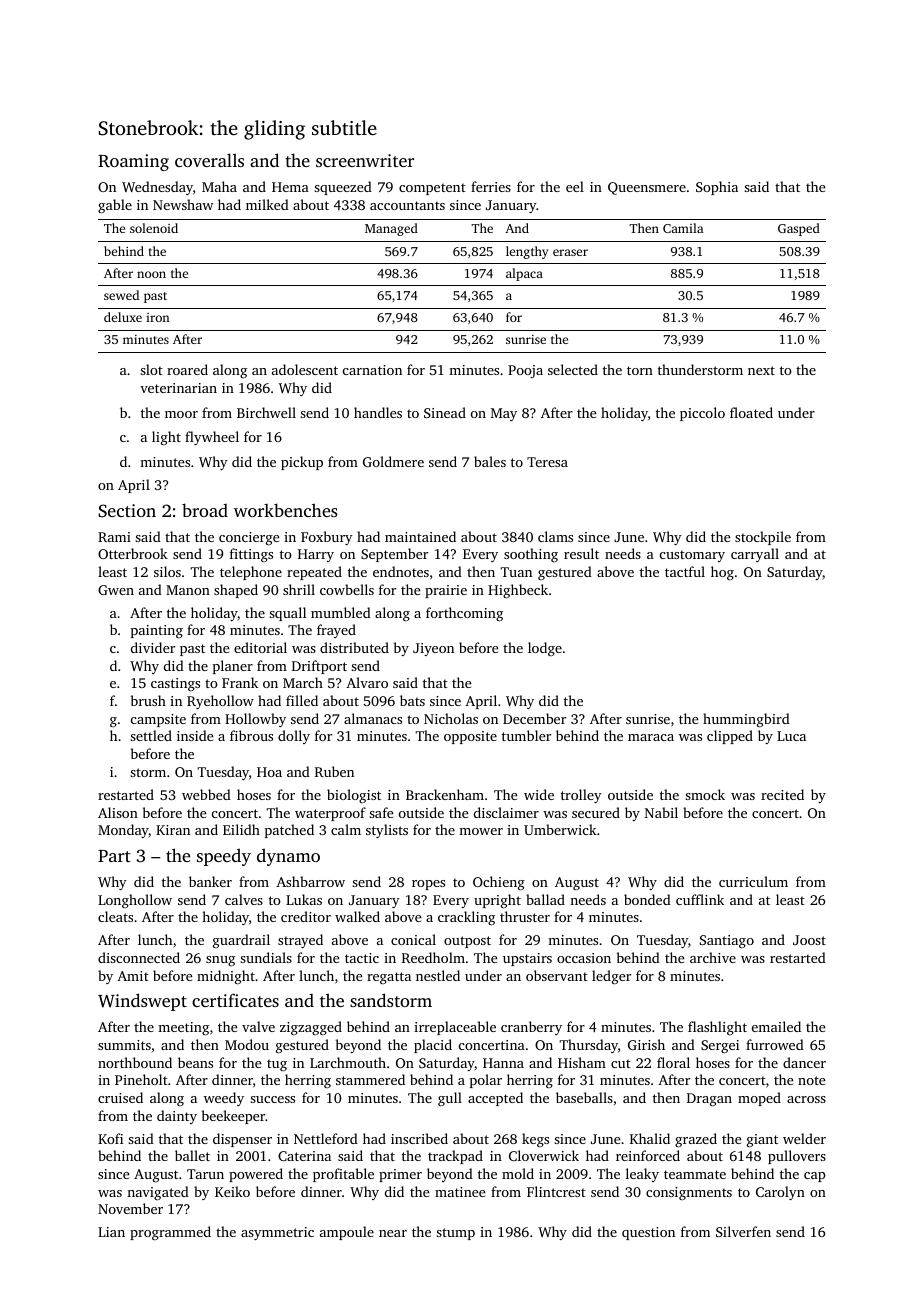 This screenshot has height=1308, width=924. Describe the element at coordinates (702, 414) in the screenshot. I see `piccolo` at that location.
